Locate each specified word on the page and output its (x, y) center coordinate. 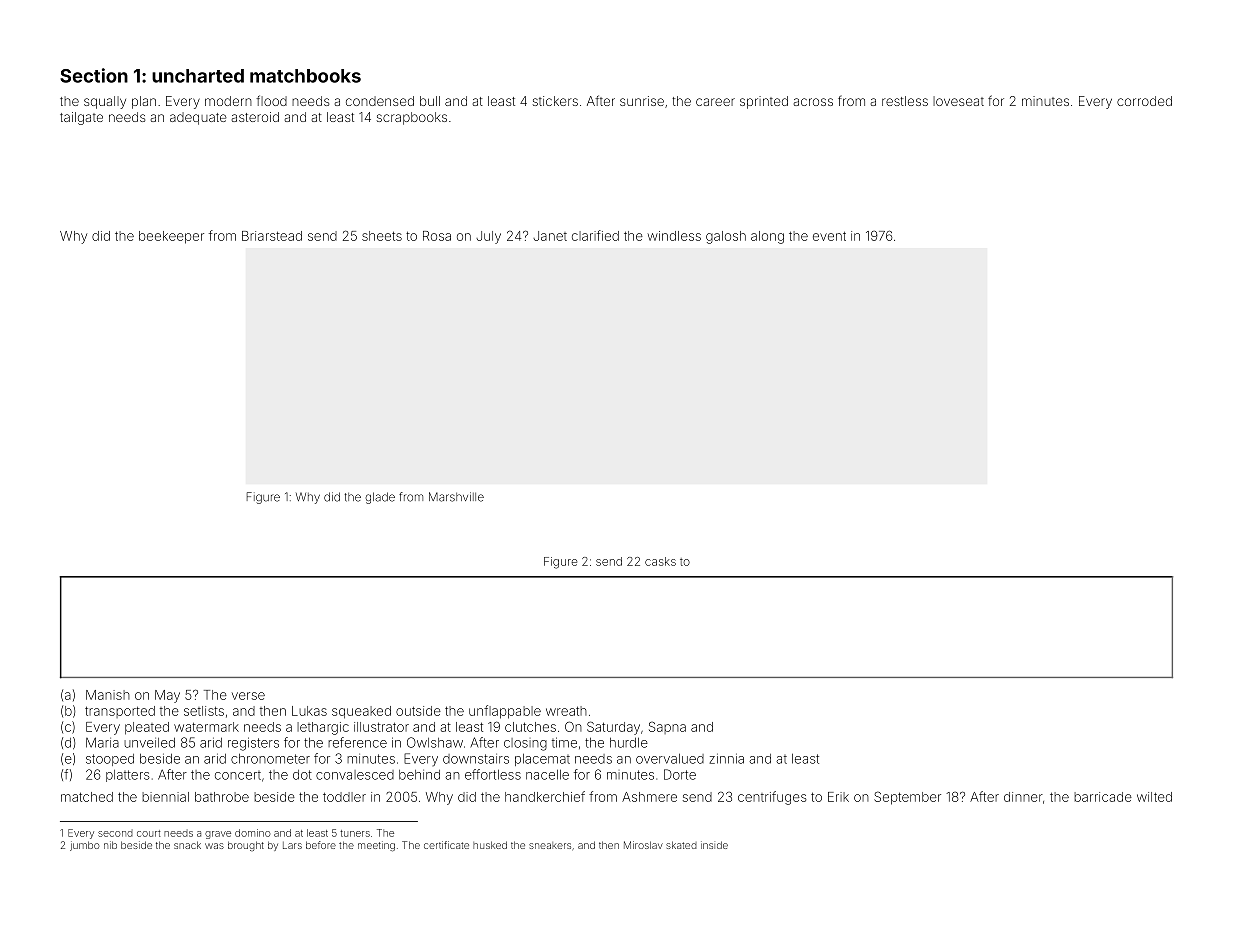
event (829, 236)
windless (674, 236)
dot (302, 775)
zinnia (726, 758)
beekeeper (171, 237)
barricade (1103, 797)
